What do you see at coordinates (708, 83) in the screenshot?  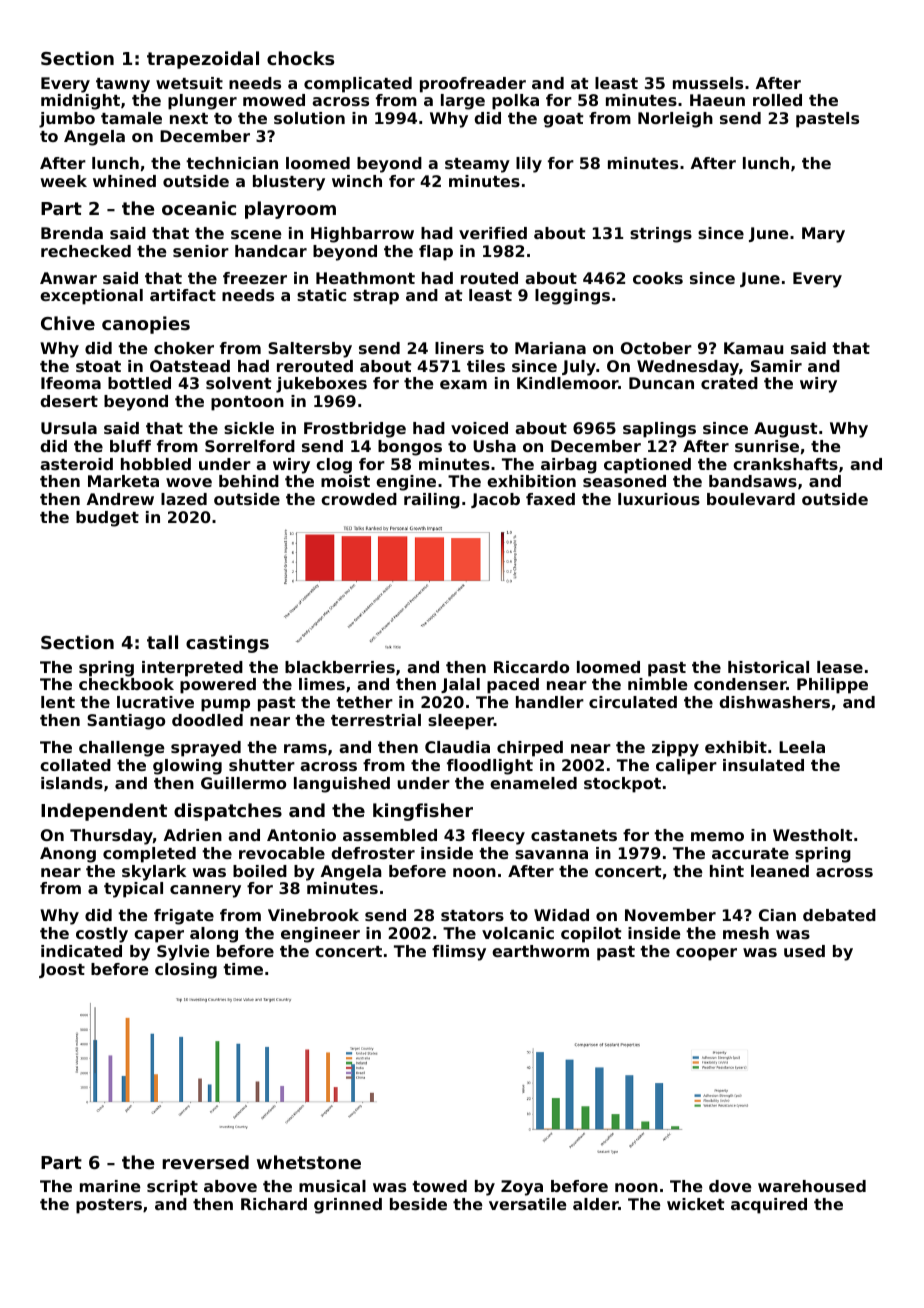 I see `mussels` at bounding box center [708, 83].
